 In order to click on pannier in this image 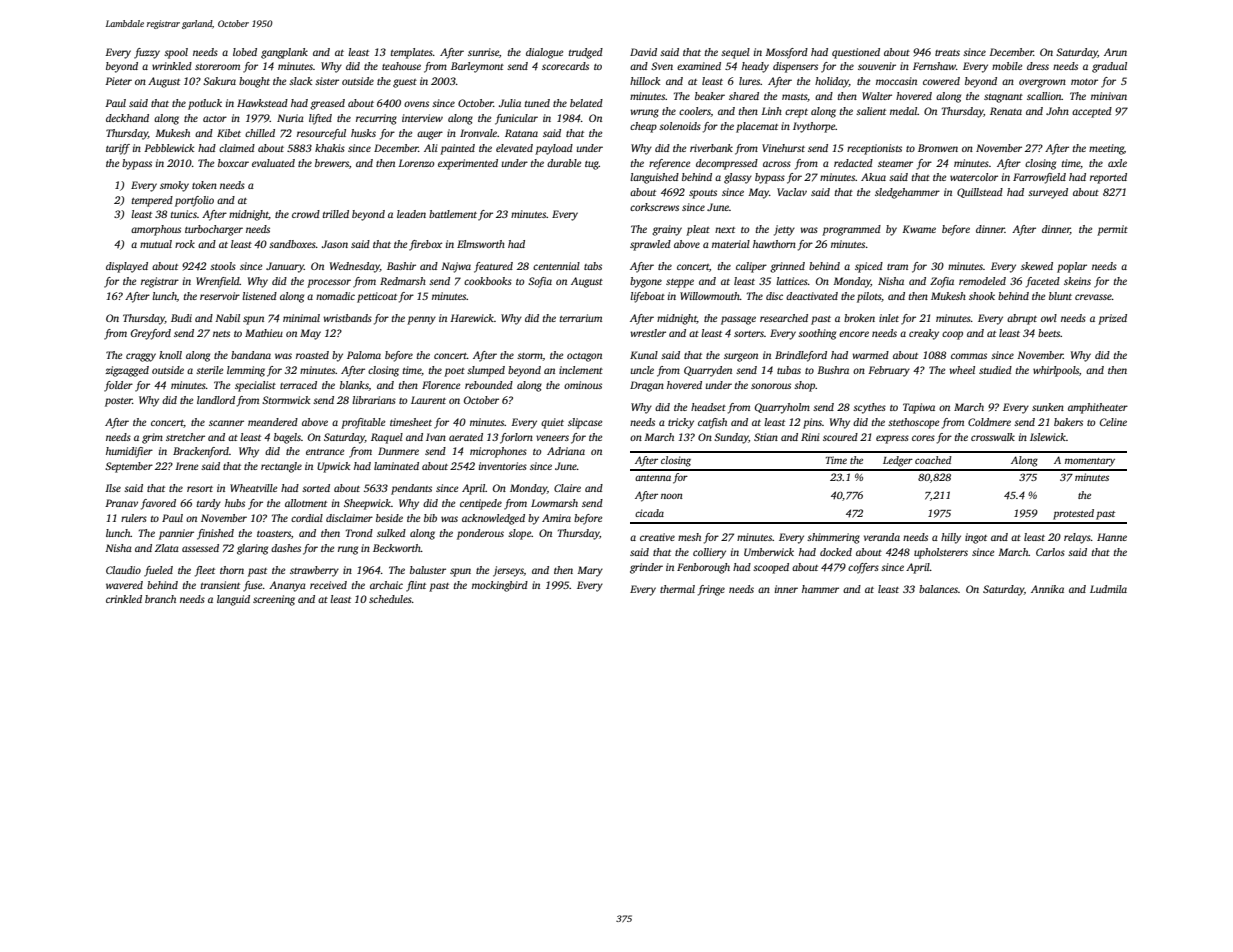, I will do `click(176, 534)`.
